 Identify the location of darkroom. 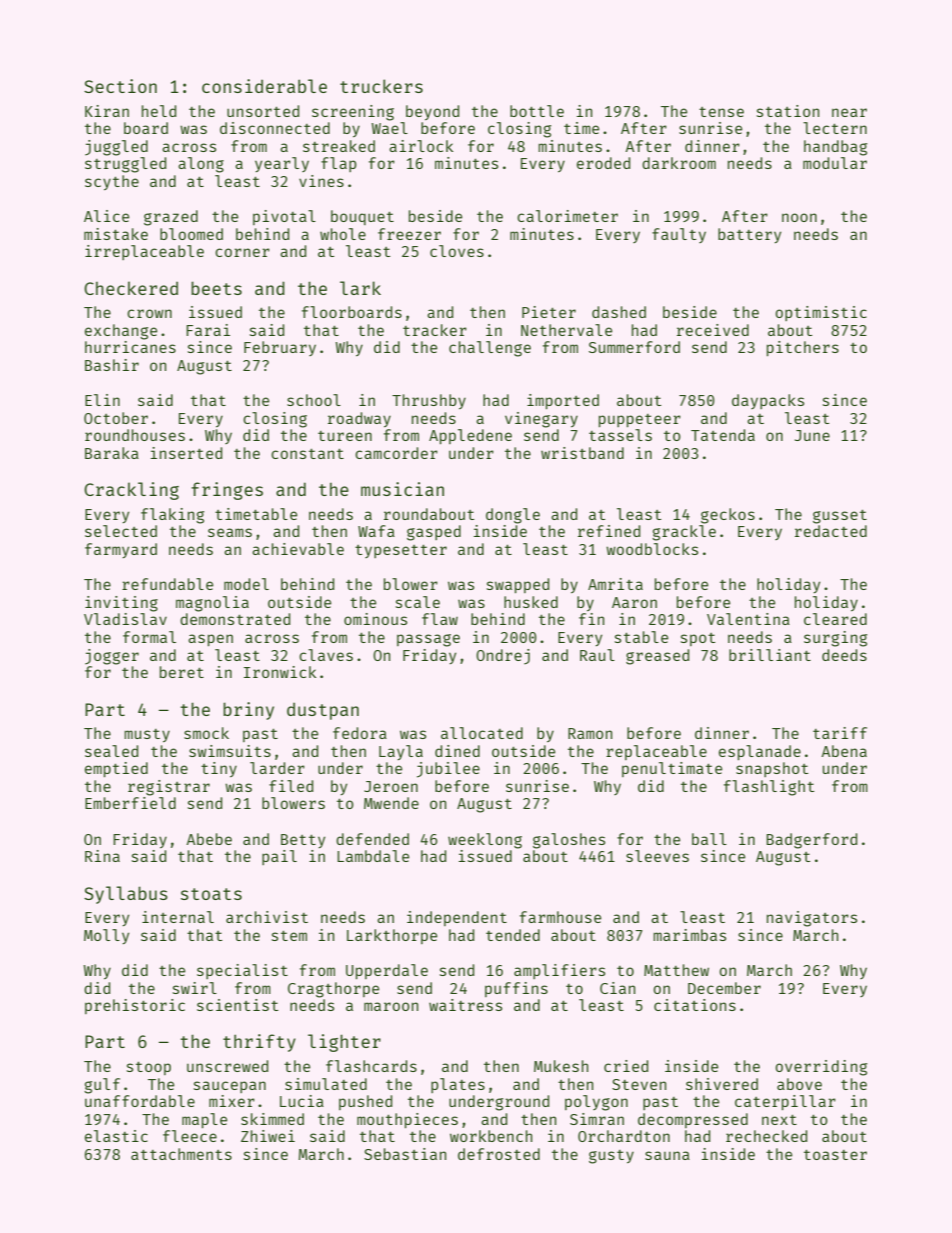
(679, 163).
